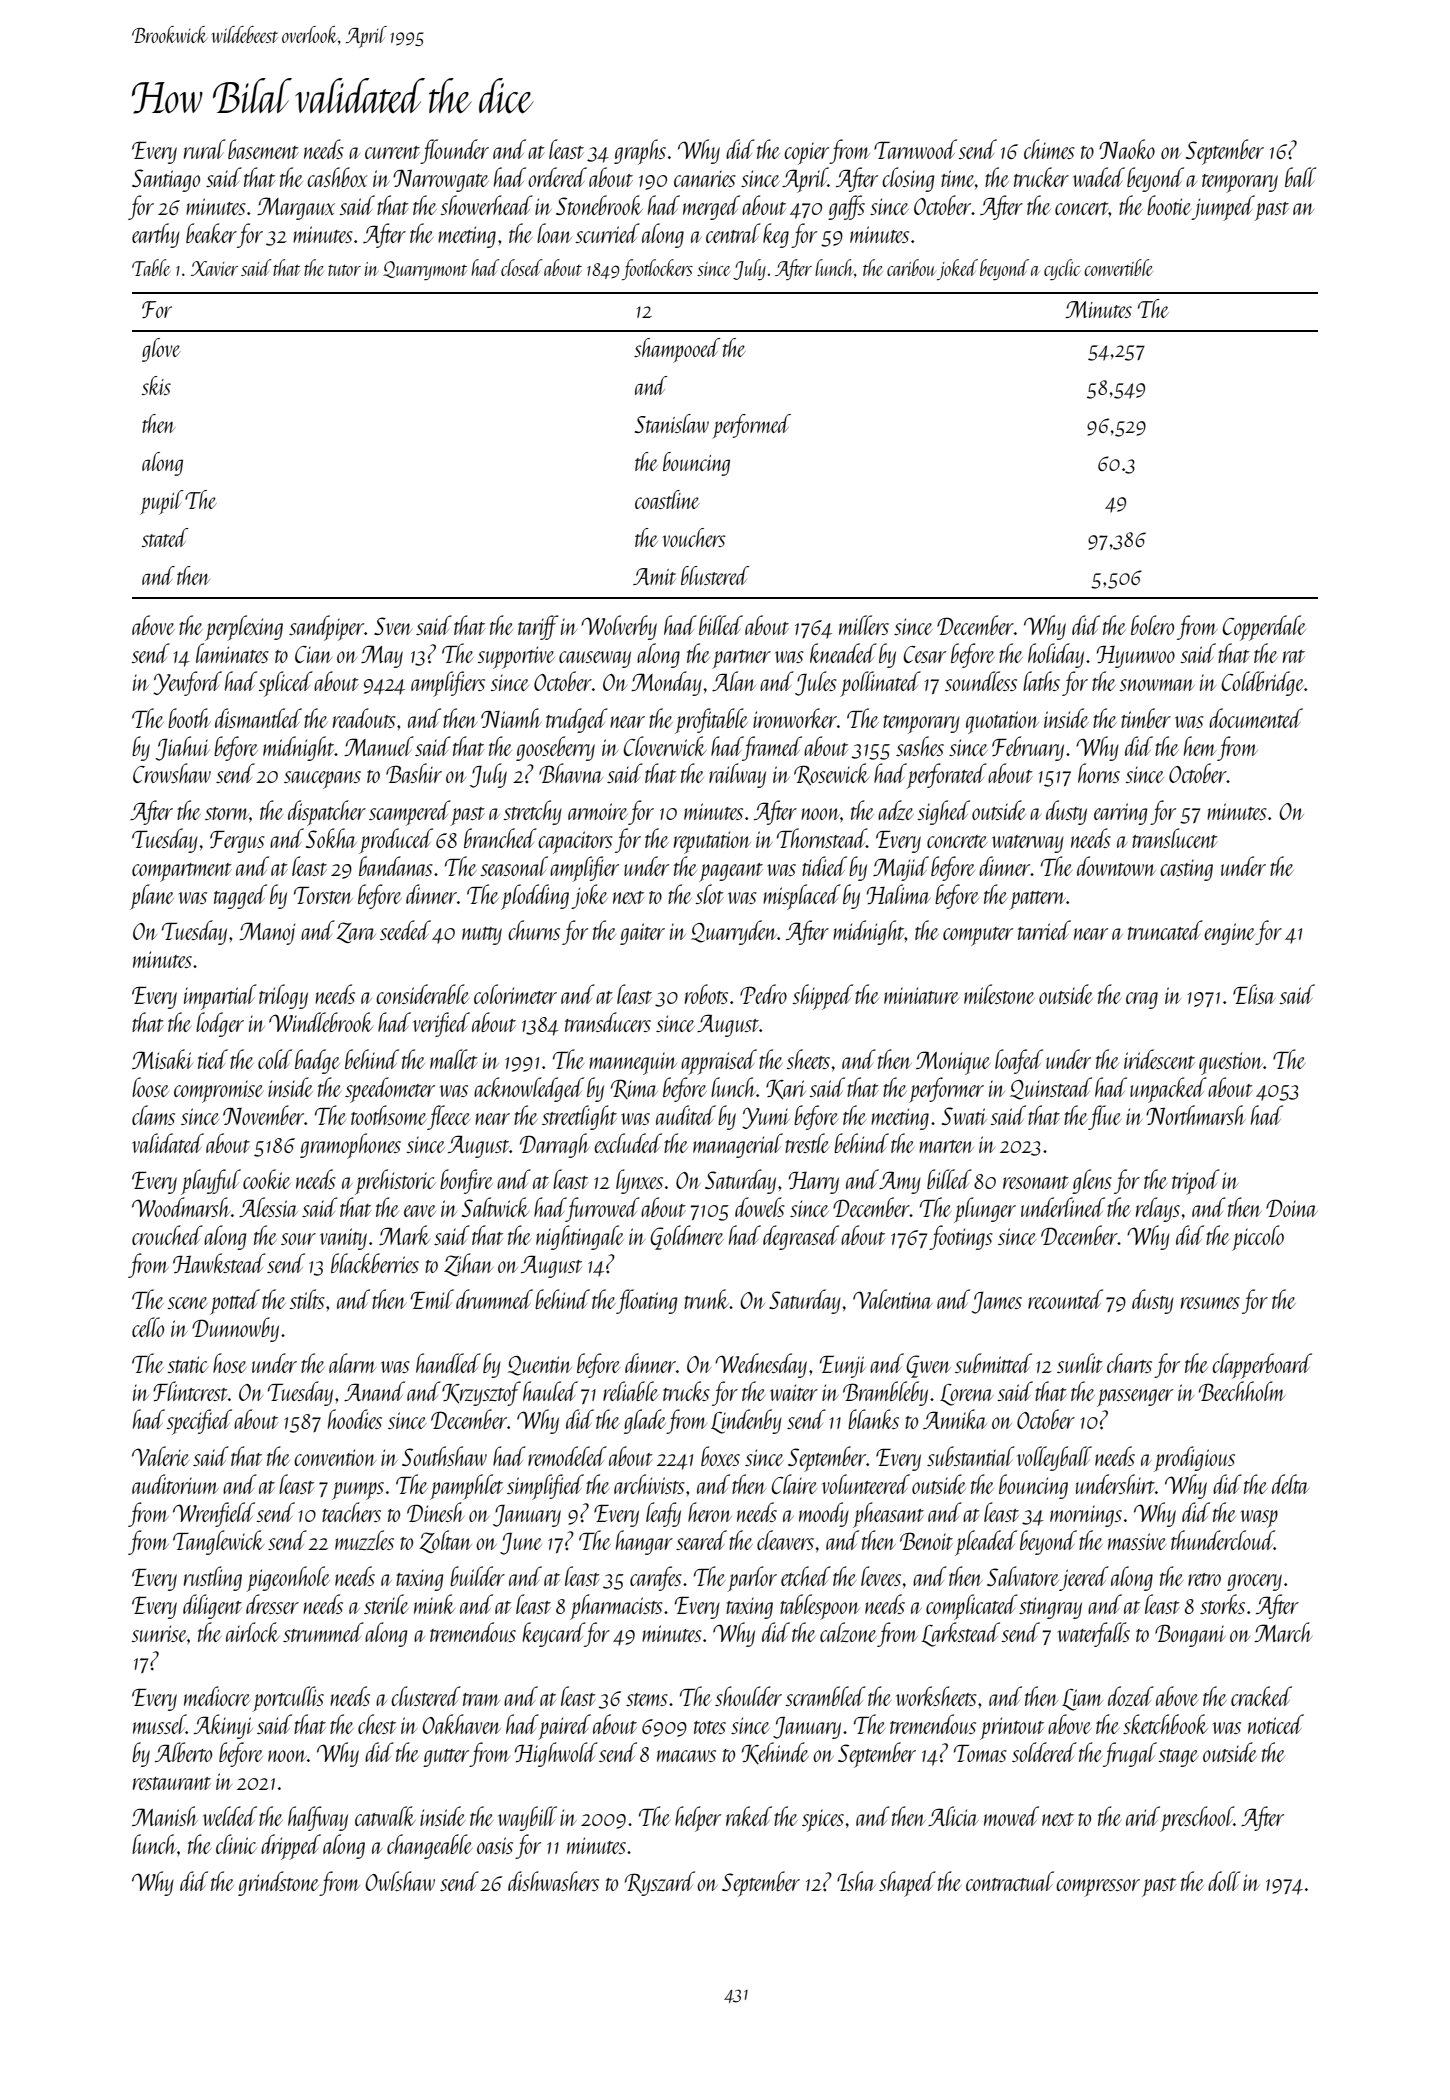  What do you see at coordinates (866, 1484) in the screenshot?
I see `volunteered` at bounding box center [866, 1484].
